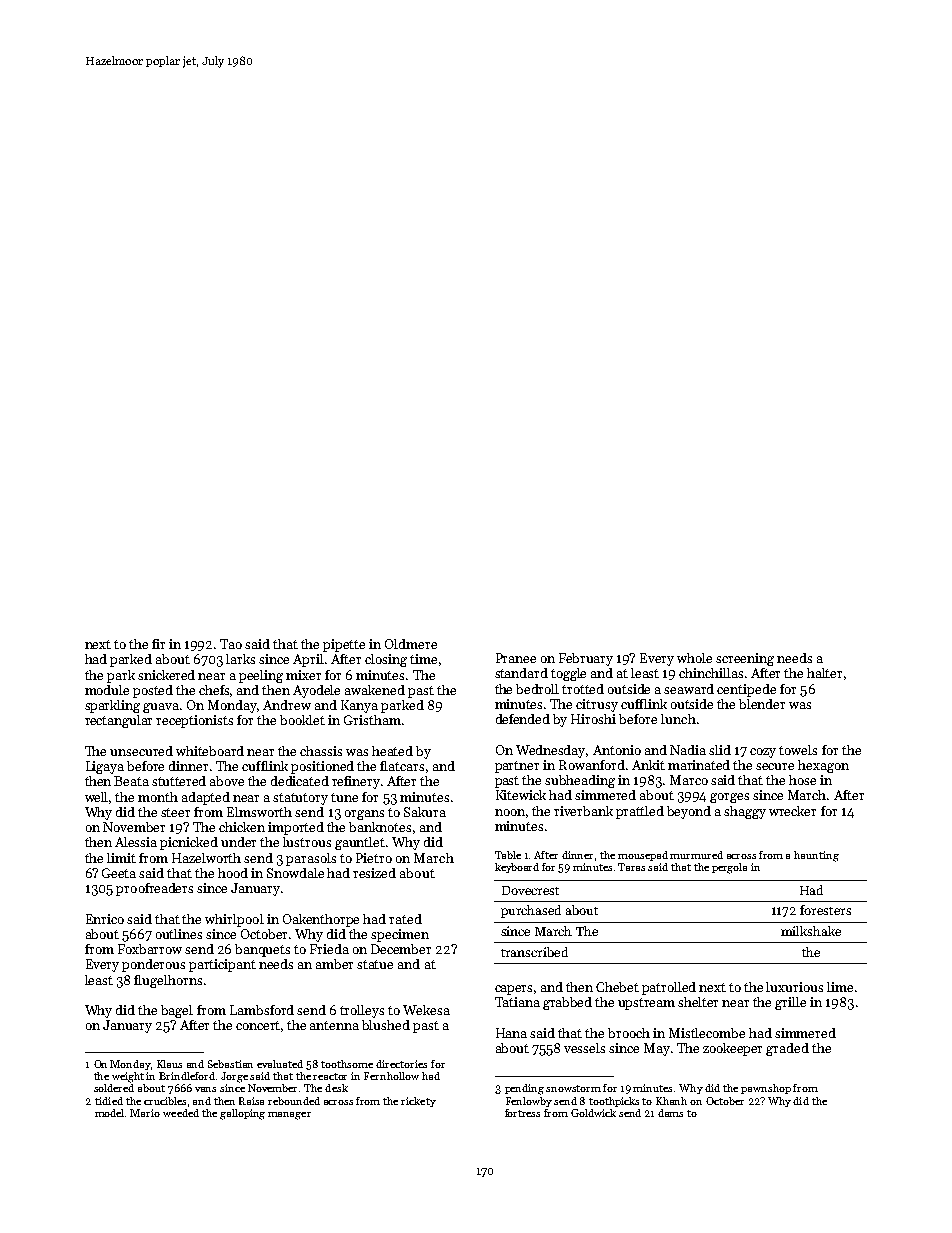  What do you see at coordinates (593, 1113) in the screenshot?
I see `Goldwick` at bounding box center [593, 1113].
